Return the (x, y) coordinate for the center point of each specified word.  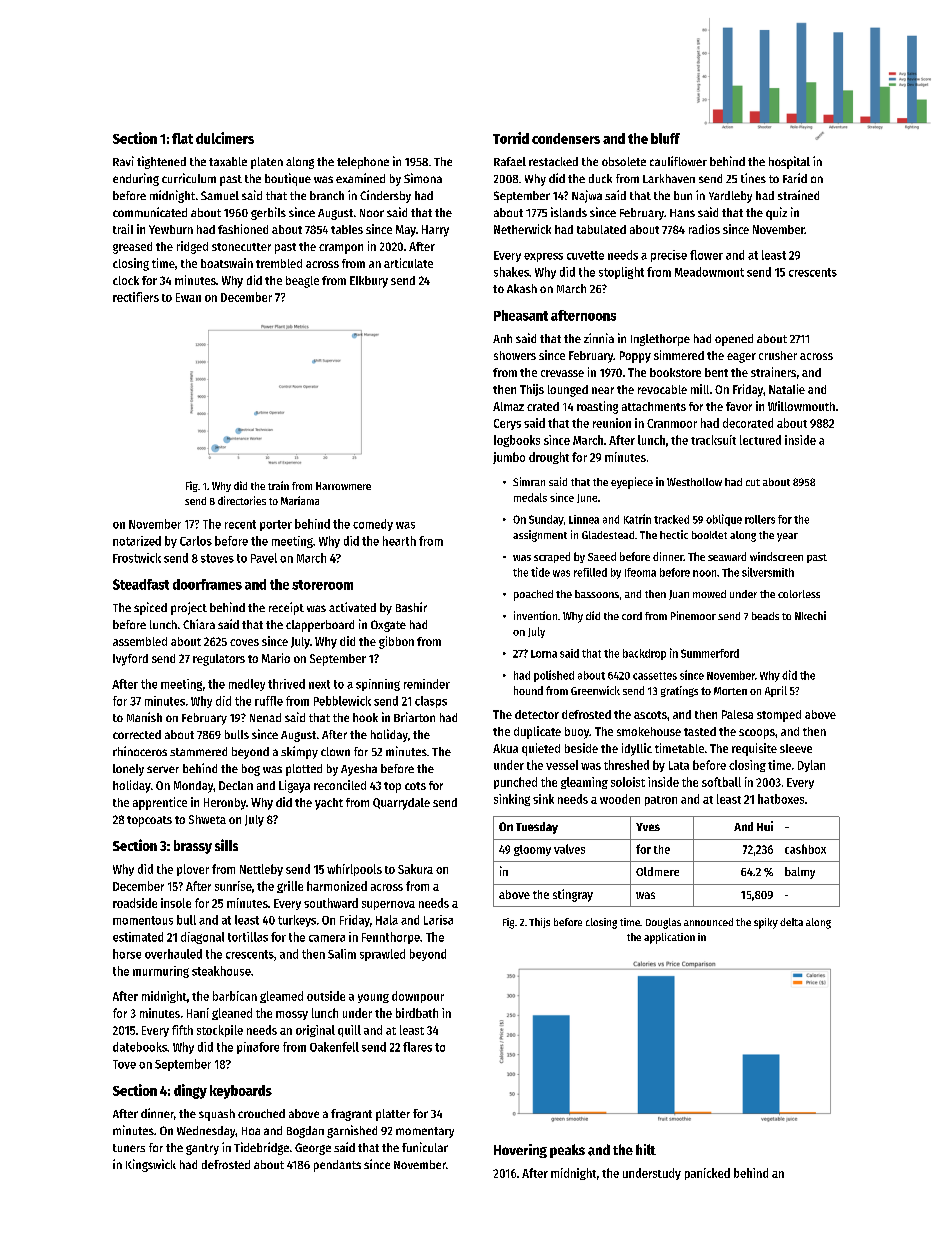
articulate (408, 263)
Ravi (123, 161)
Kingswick (151, 1165)
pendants (337, 1166)
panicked (707, 1174)
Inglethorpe (660, 340)
